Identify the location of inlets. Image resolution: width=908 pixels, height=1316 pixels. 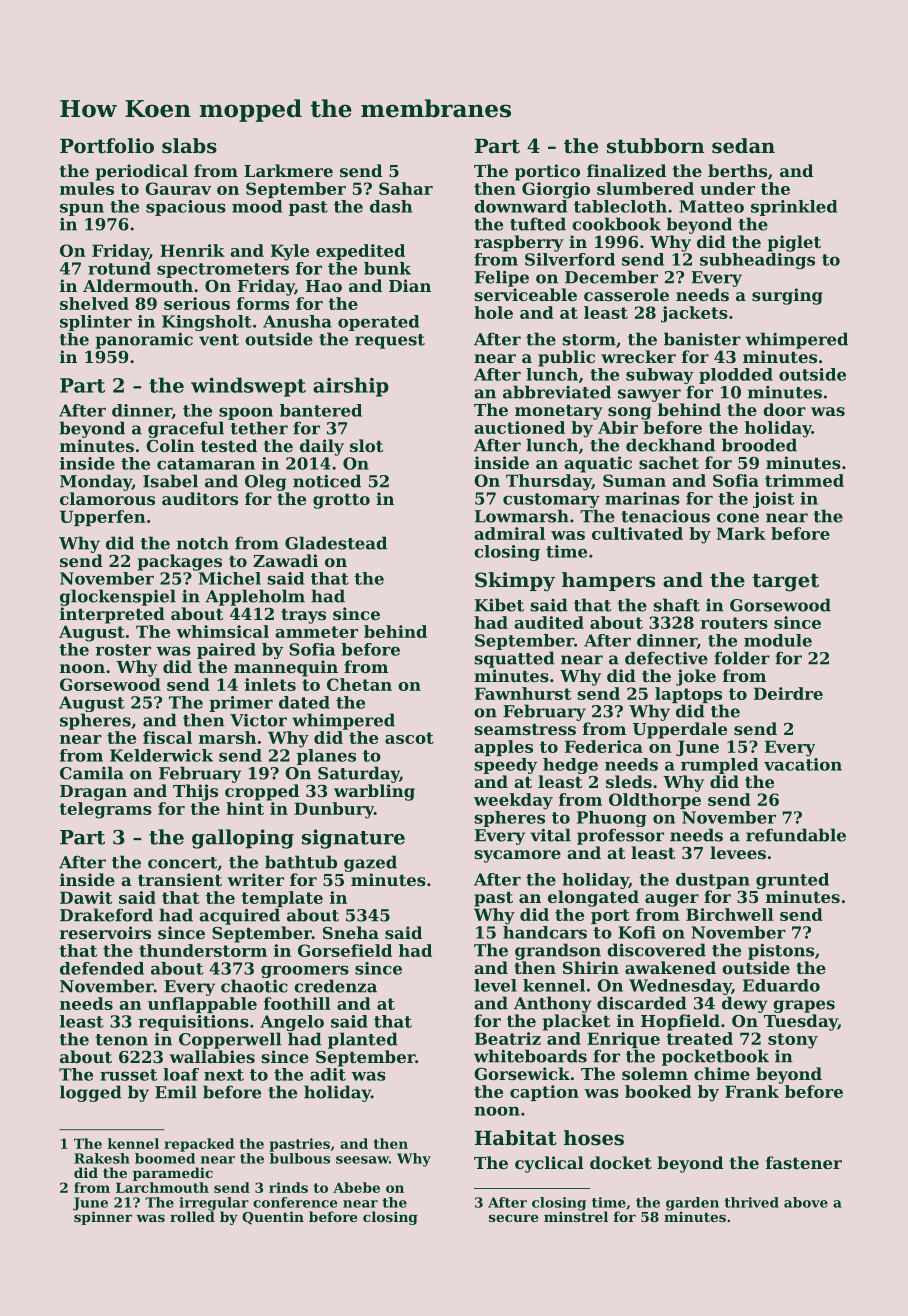
(270, 684).
